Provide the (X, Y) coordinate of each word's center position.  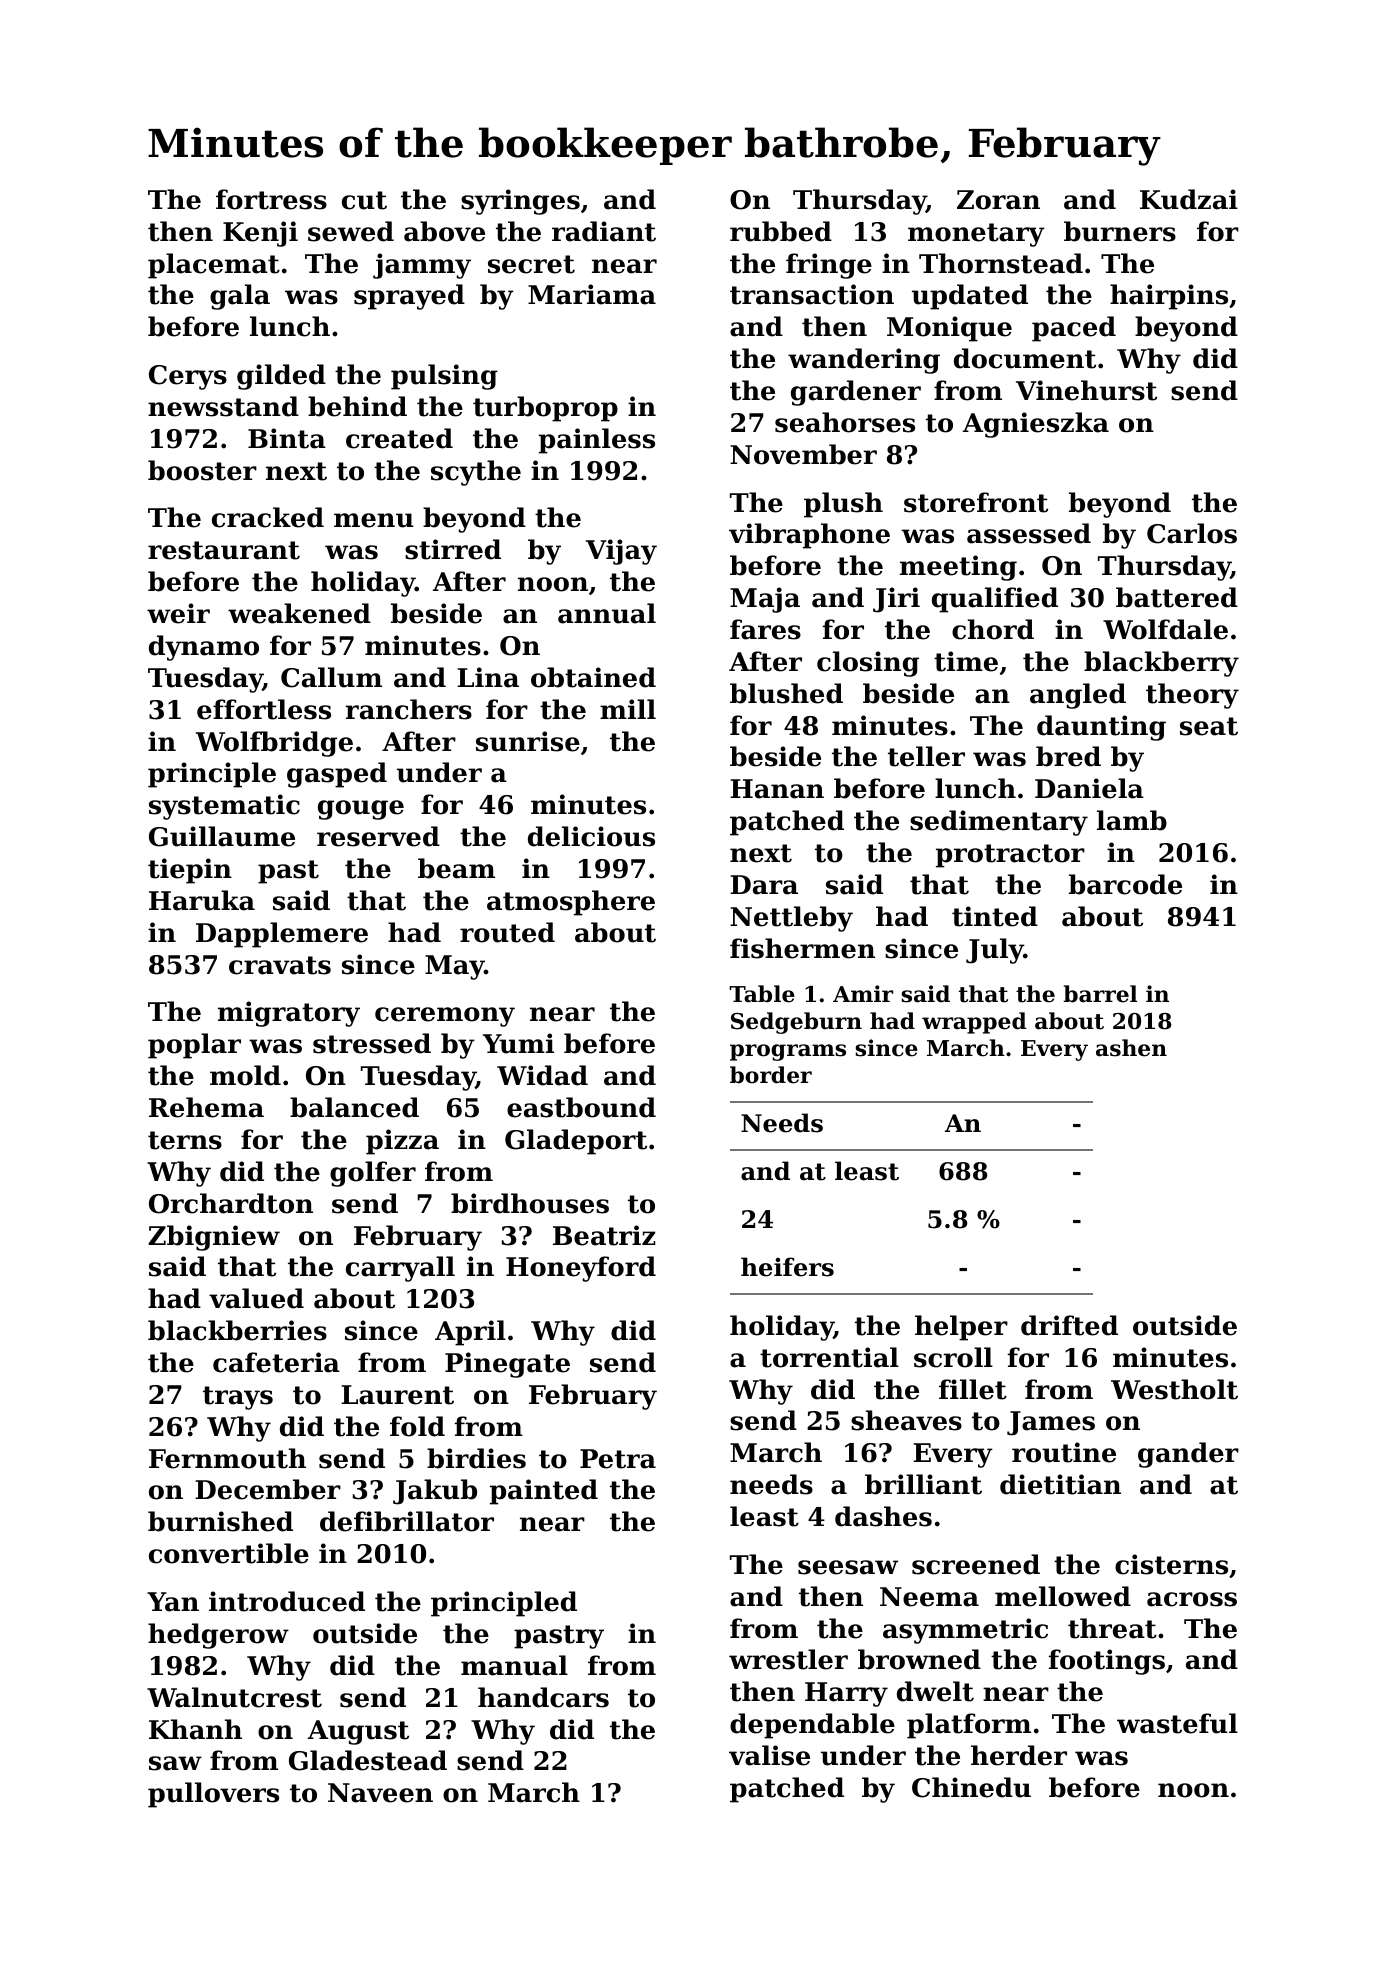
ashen (1131, 1048)
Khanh (195, 1729)
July (995, 951)
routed (507, 932)
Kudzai (1189, 199)
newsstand (223, 406)
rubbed (781, 231)
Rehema (206, 1107)
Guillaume (222, 836)
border (771, 1075)
